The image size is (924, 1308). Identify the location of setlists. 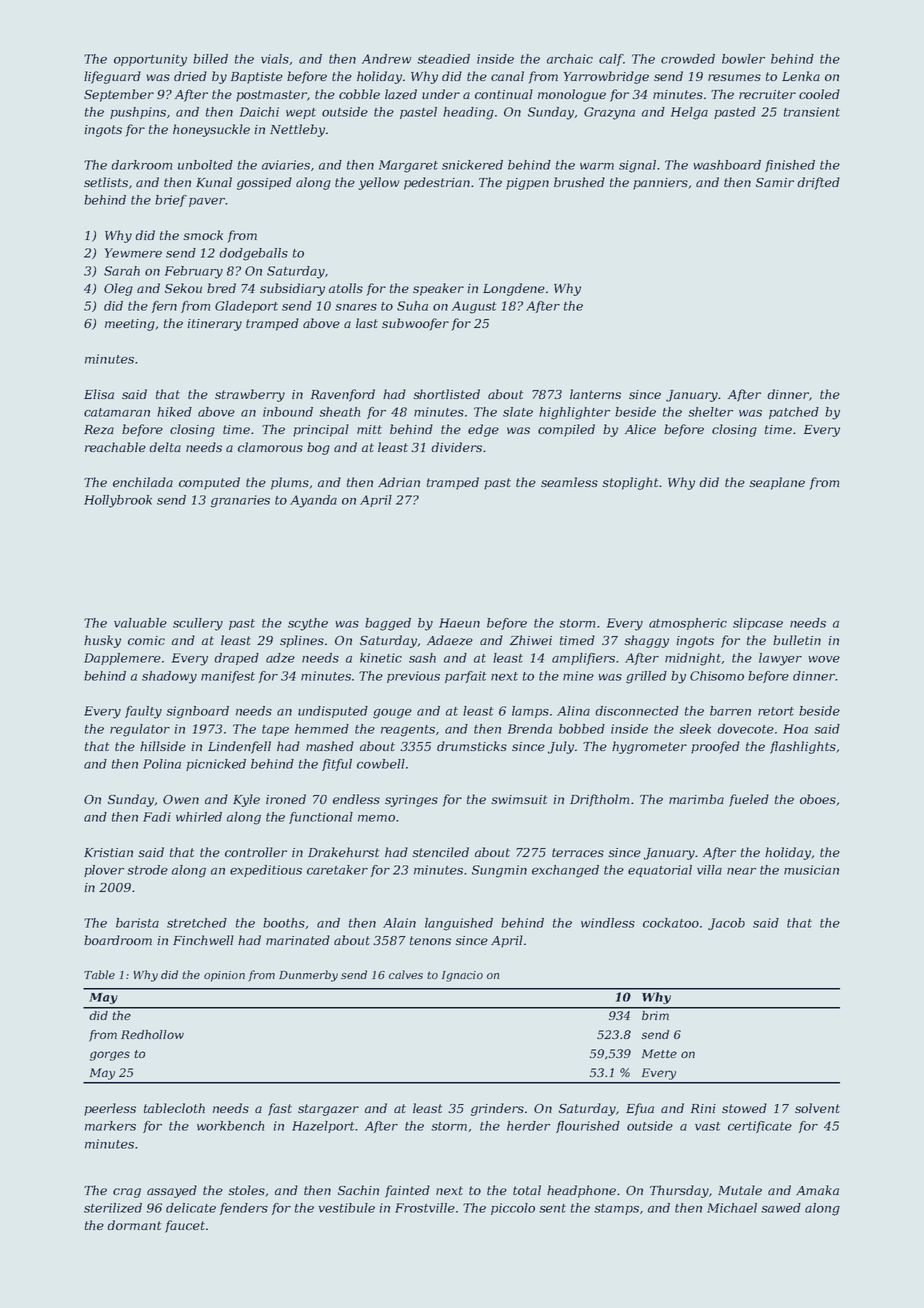
(106, 182).
